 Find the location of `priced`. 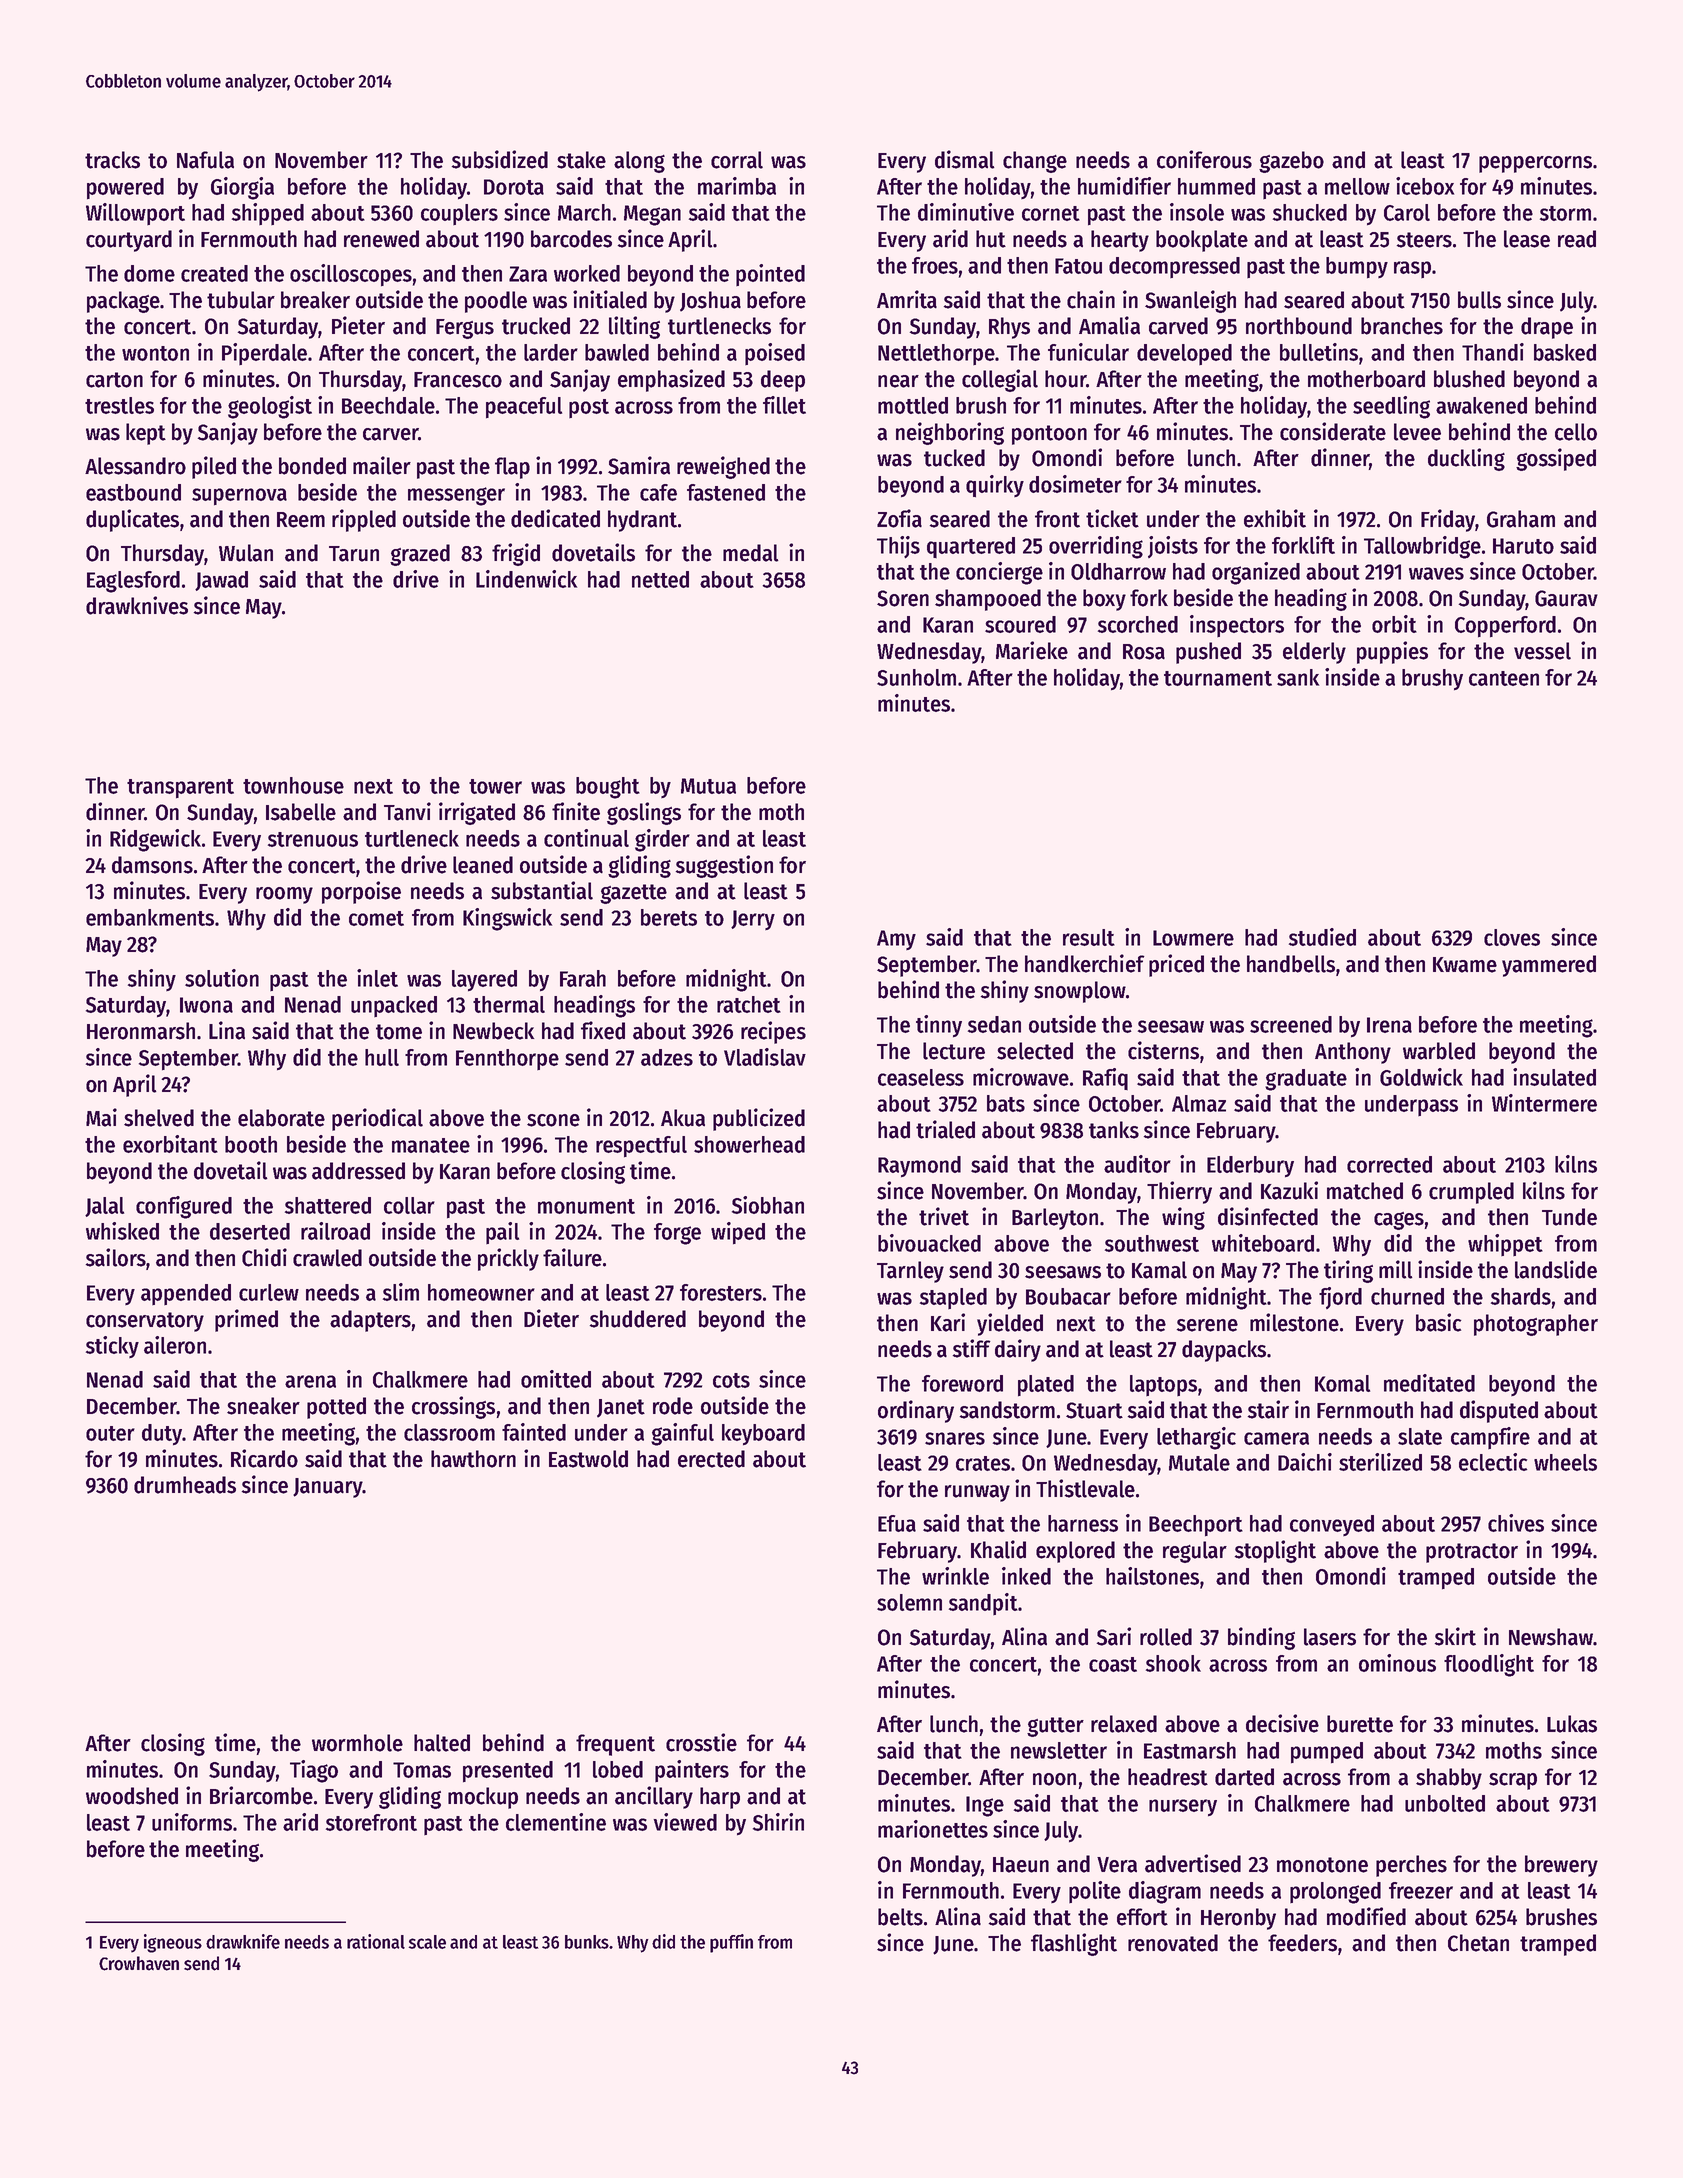

priced is located at coordinates (1176, 965).
